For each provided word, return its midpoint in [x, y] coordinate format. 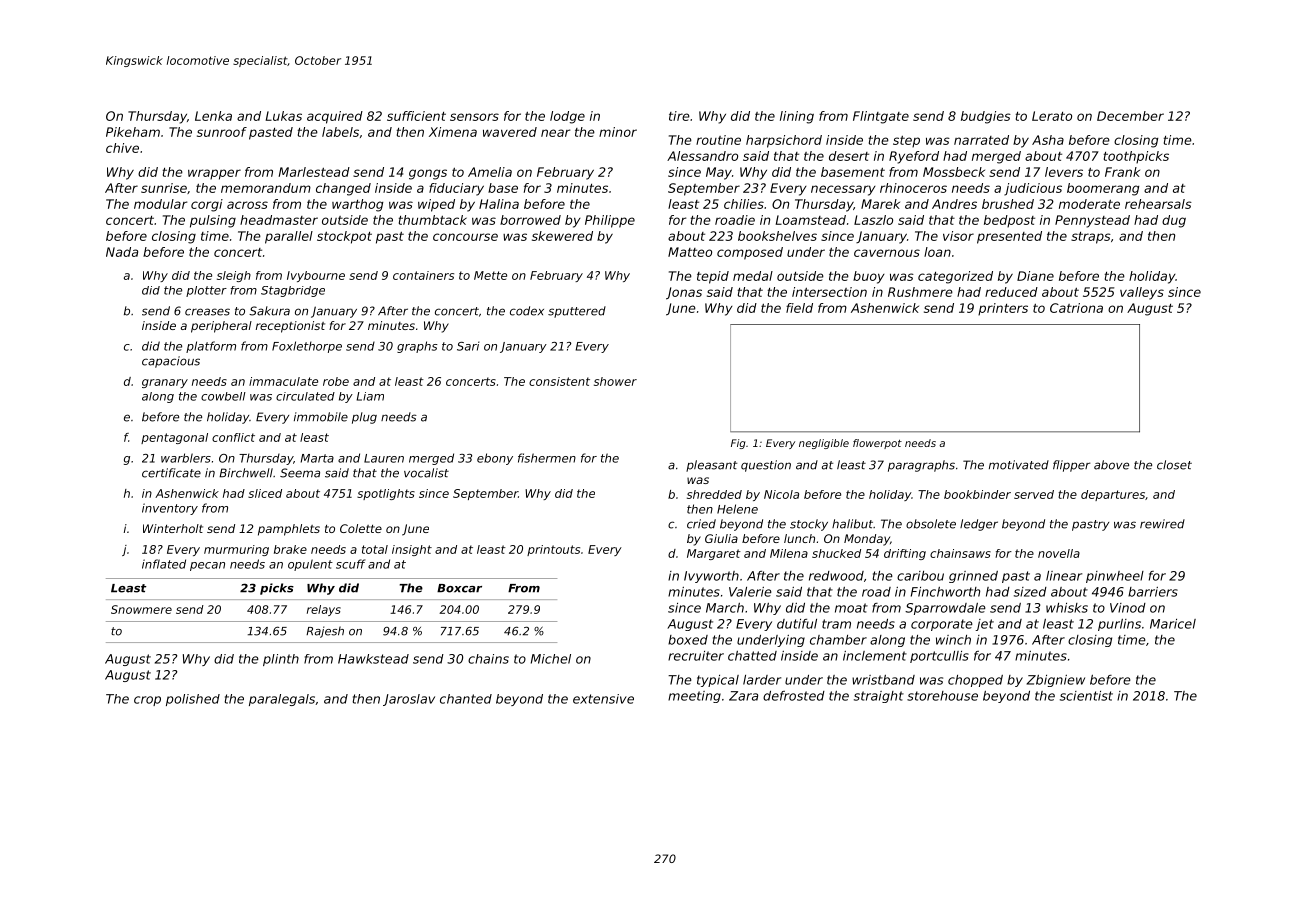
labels [340, 132]
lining [797, 117]
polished [193, 700]
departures [1113, 495]
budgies [986, 117]
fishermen [547, 458]
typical [718, 681]
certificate [171, 473]
